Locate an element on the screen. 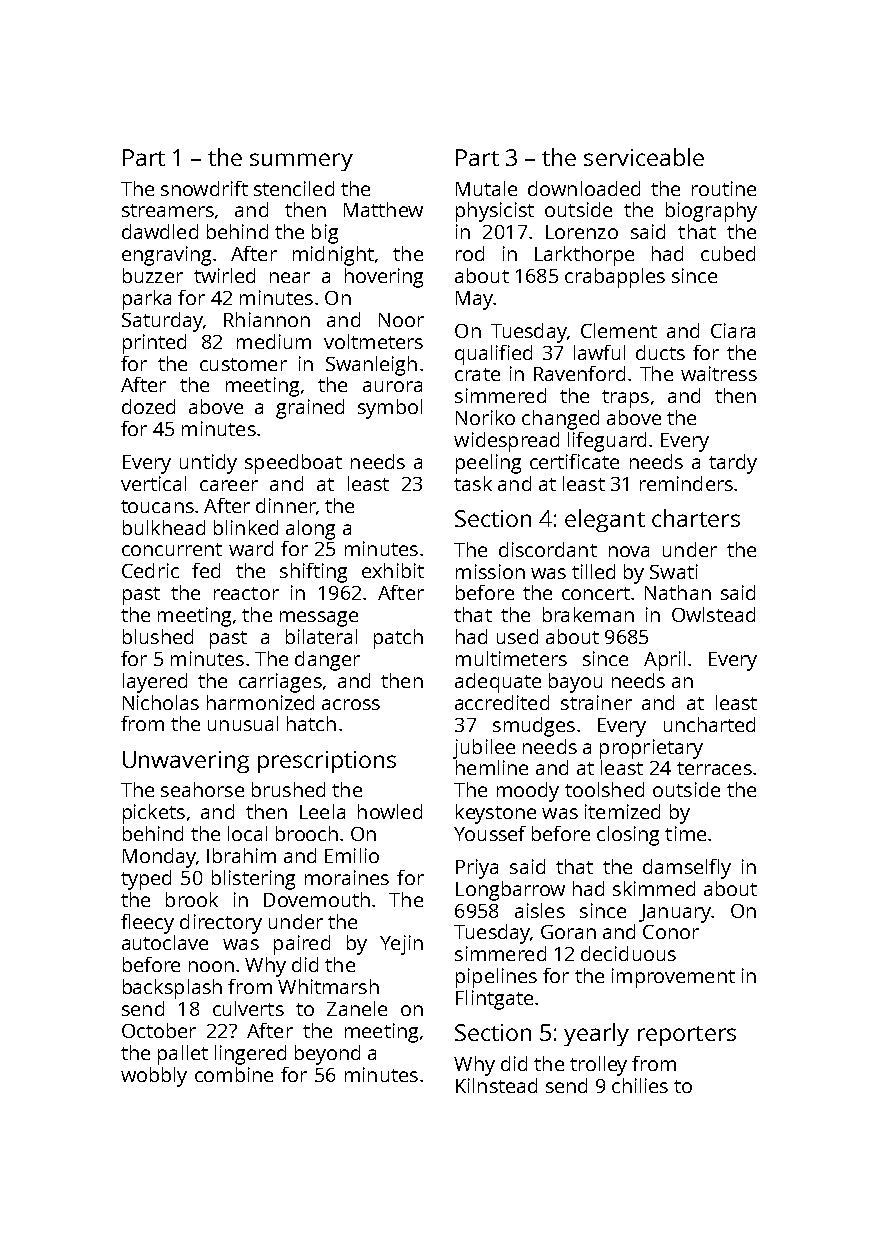  symbol is located at coordinates (390, 409).
